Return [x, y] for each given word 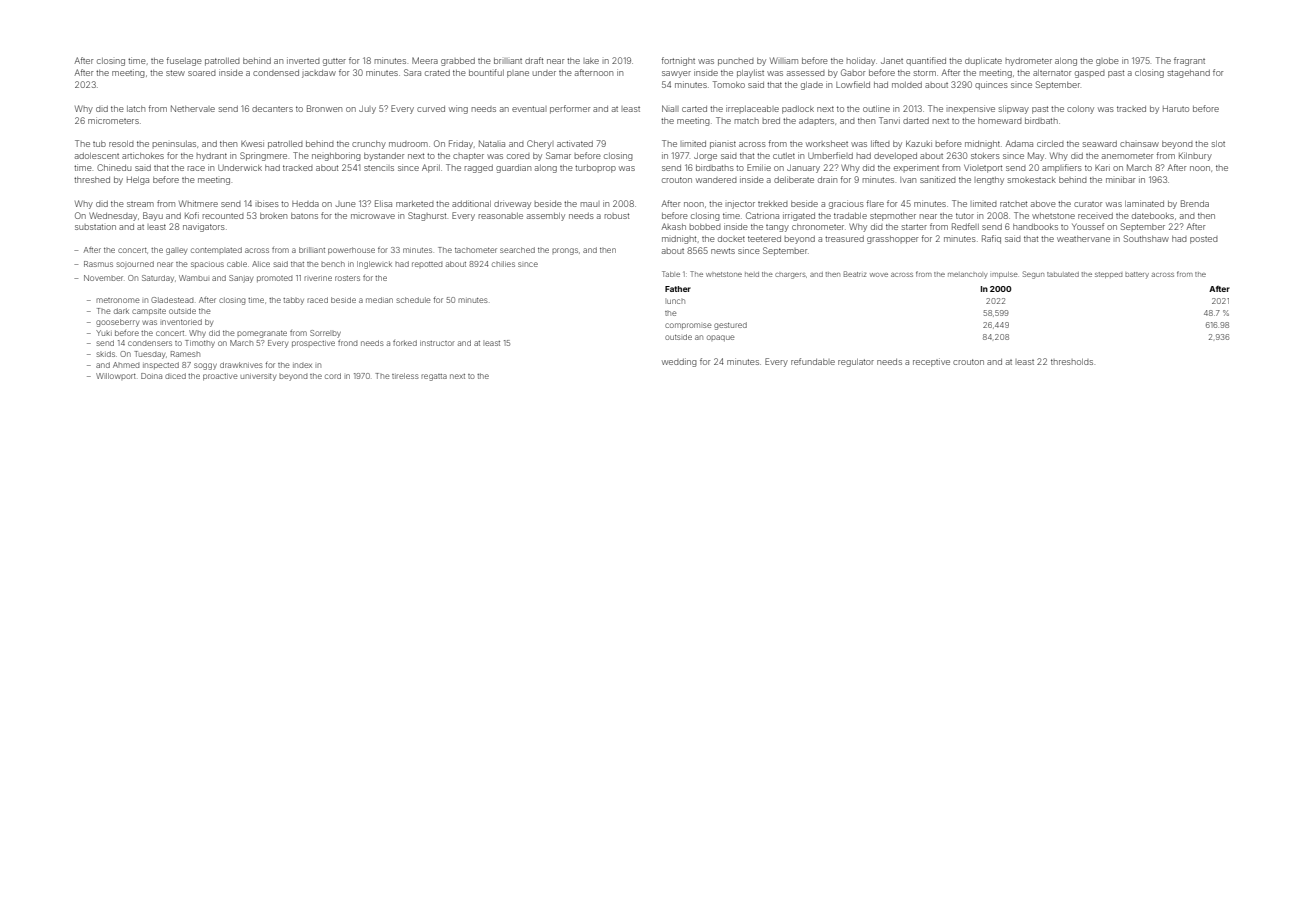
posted [1204, 240]
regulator [856, 363]
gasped [1090, 74]
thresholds [1072, 362]
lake [592, 61]
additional [471, 203]
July [367, 110]
